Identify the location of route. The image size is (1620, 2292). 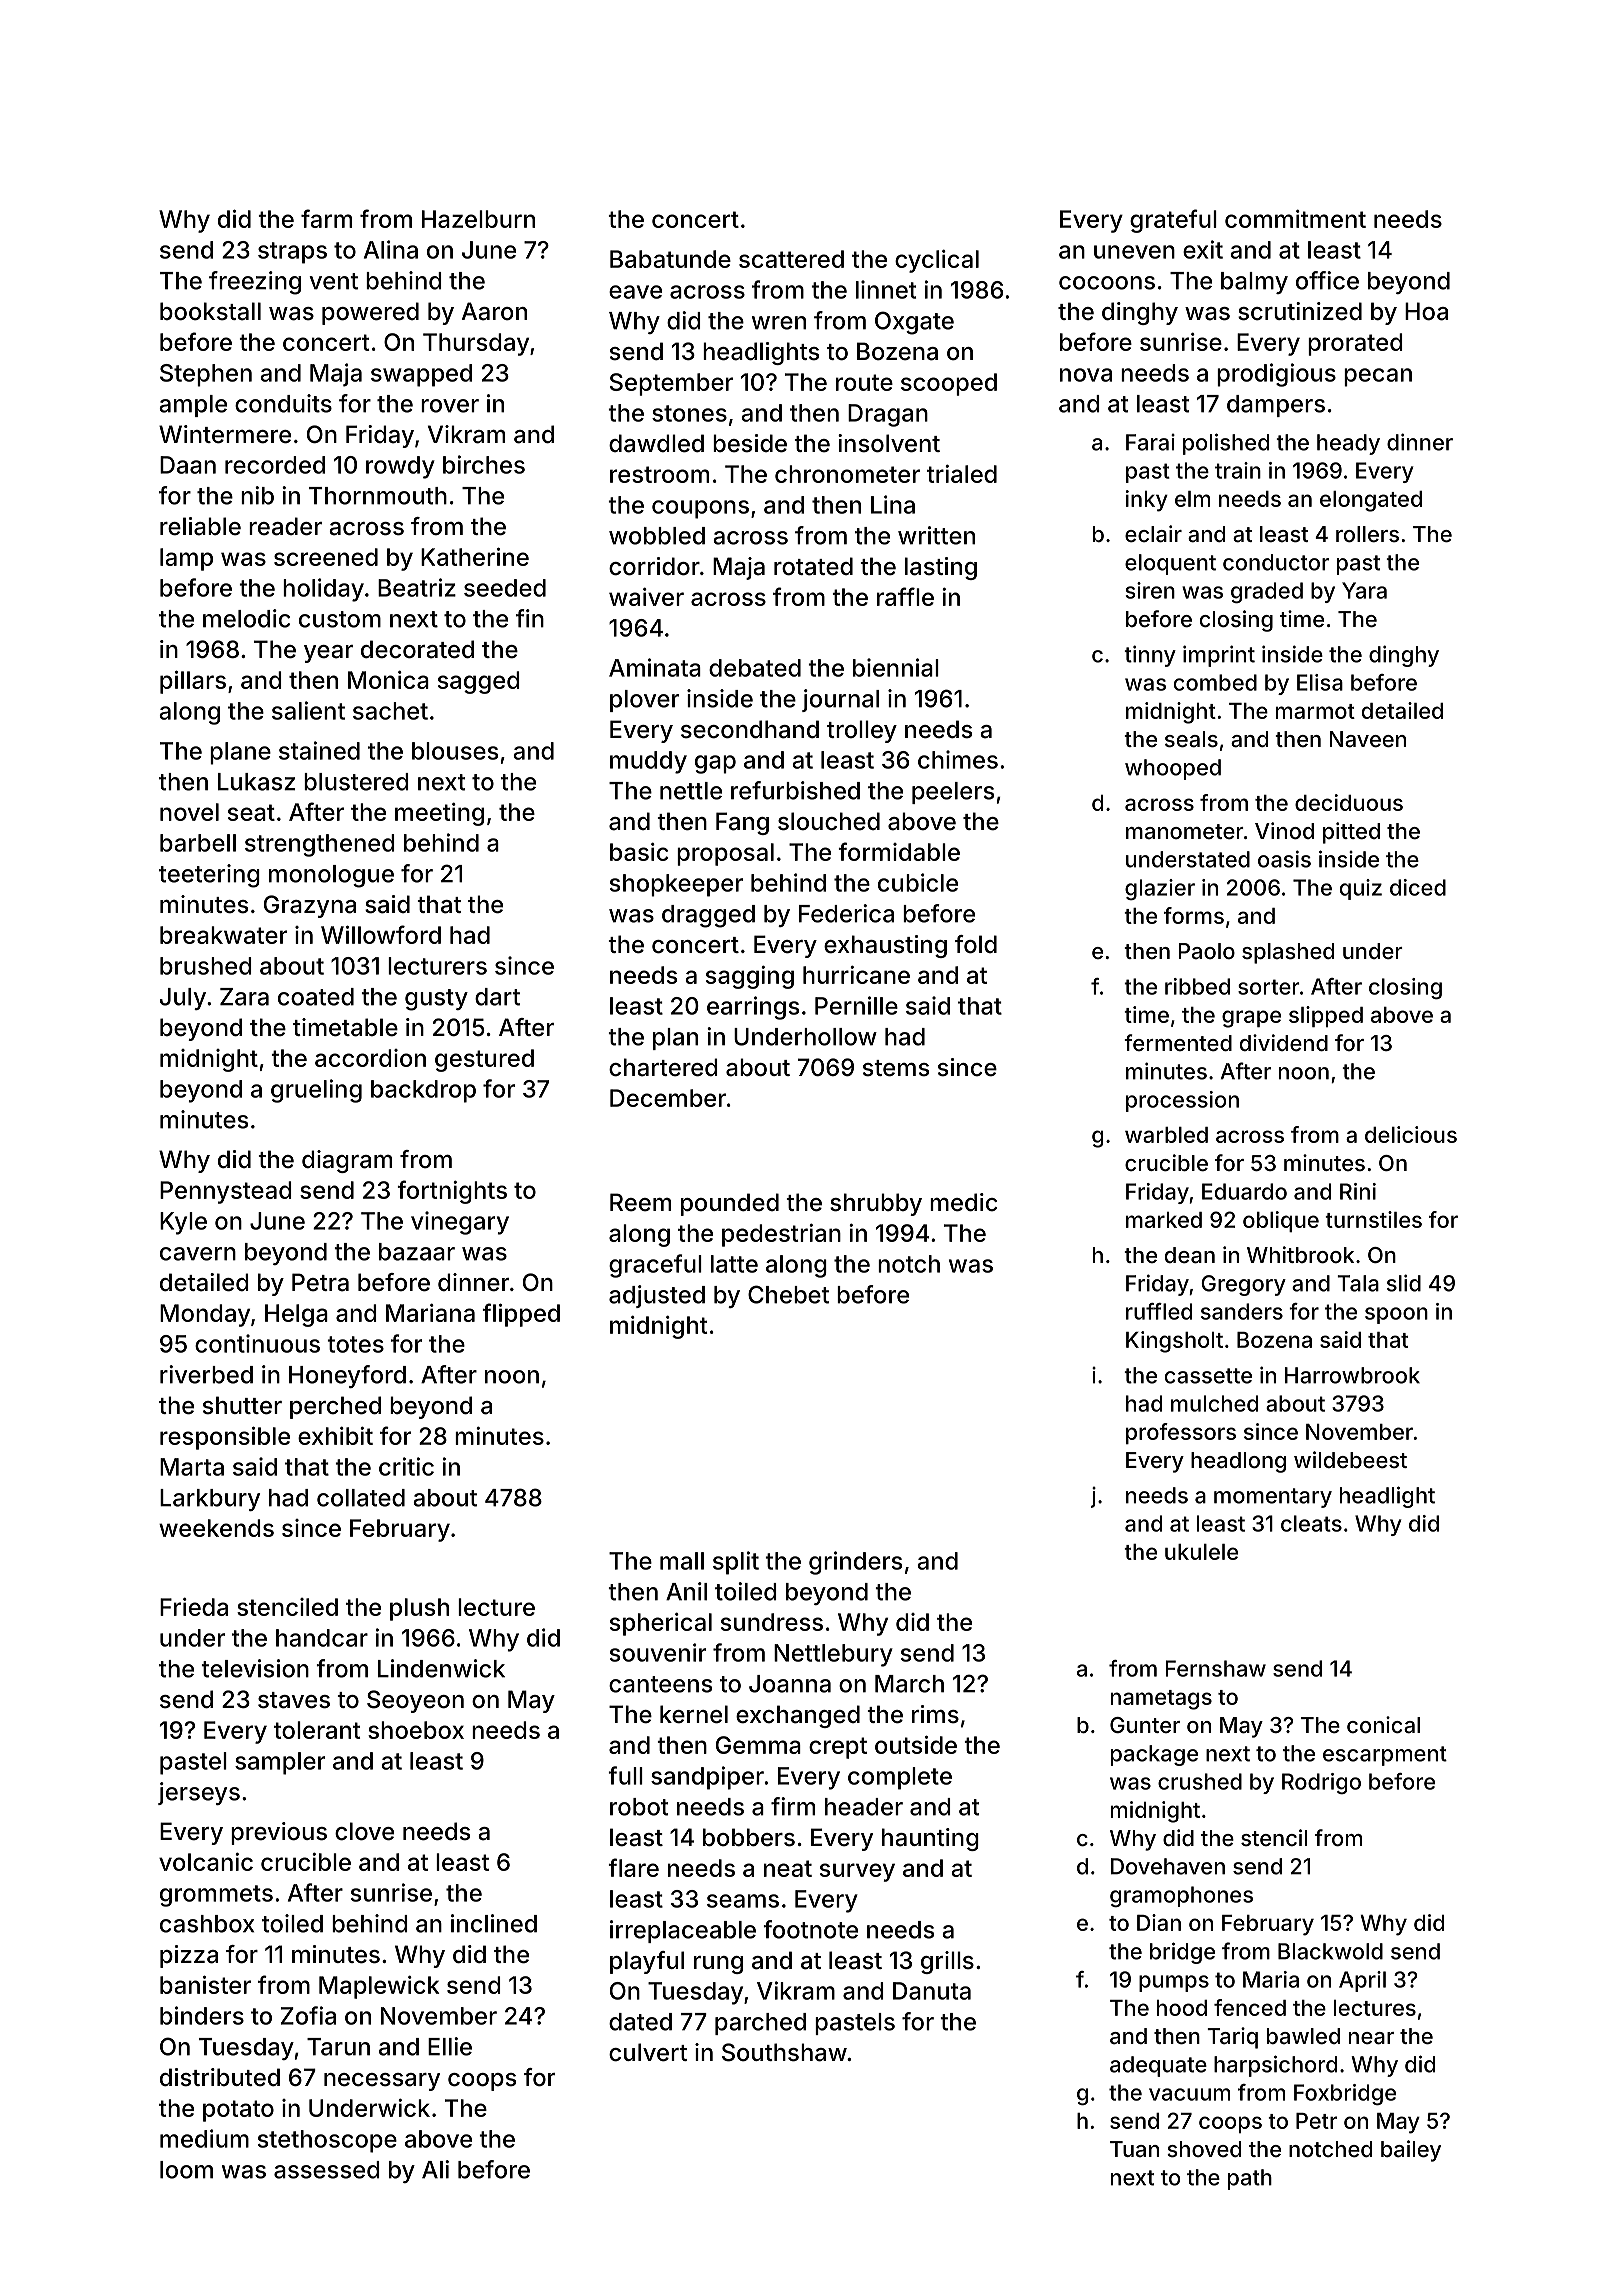
(864, 382).
